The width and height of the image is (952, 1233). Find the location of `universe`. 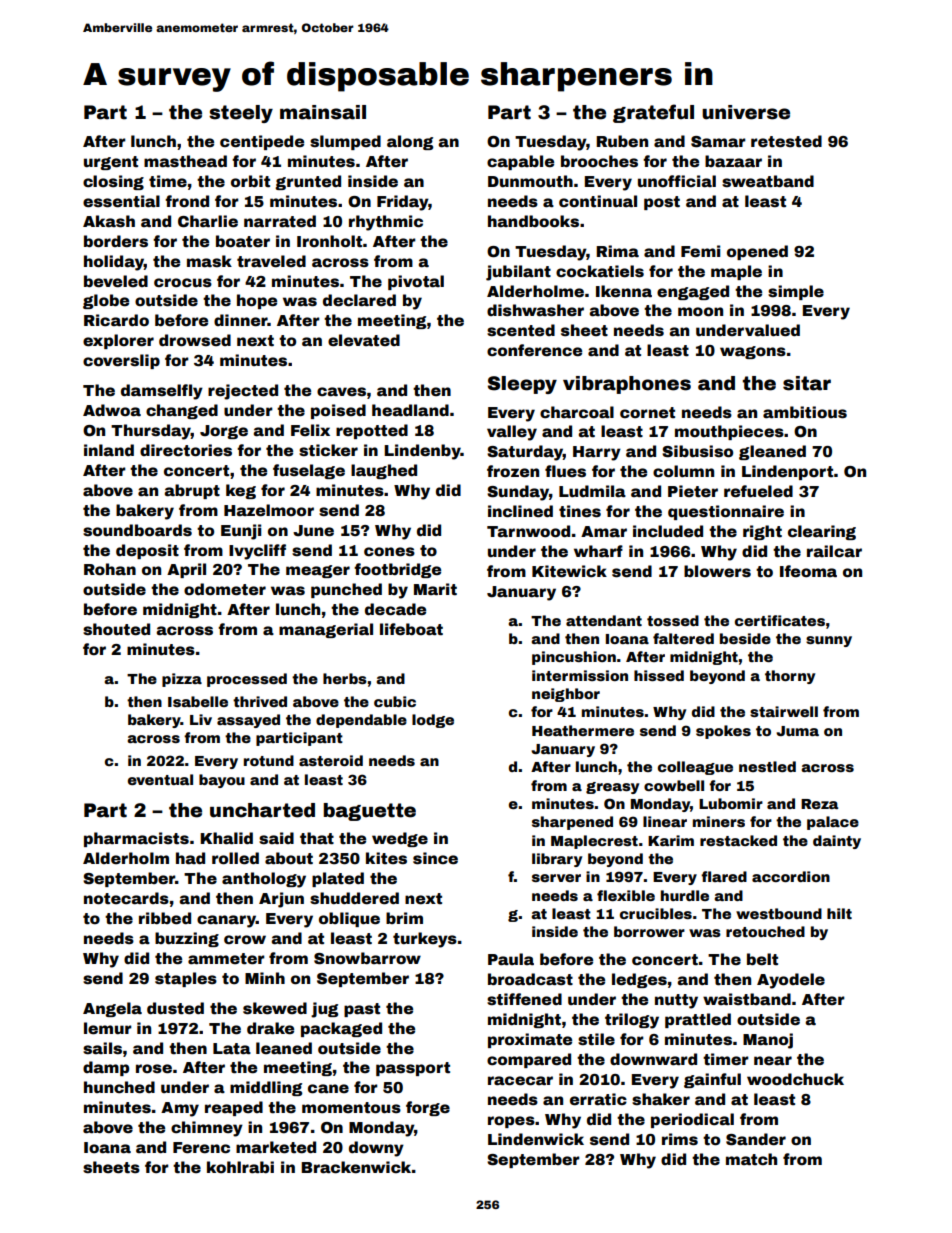

universe is located at coordinates (746, 112).
